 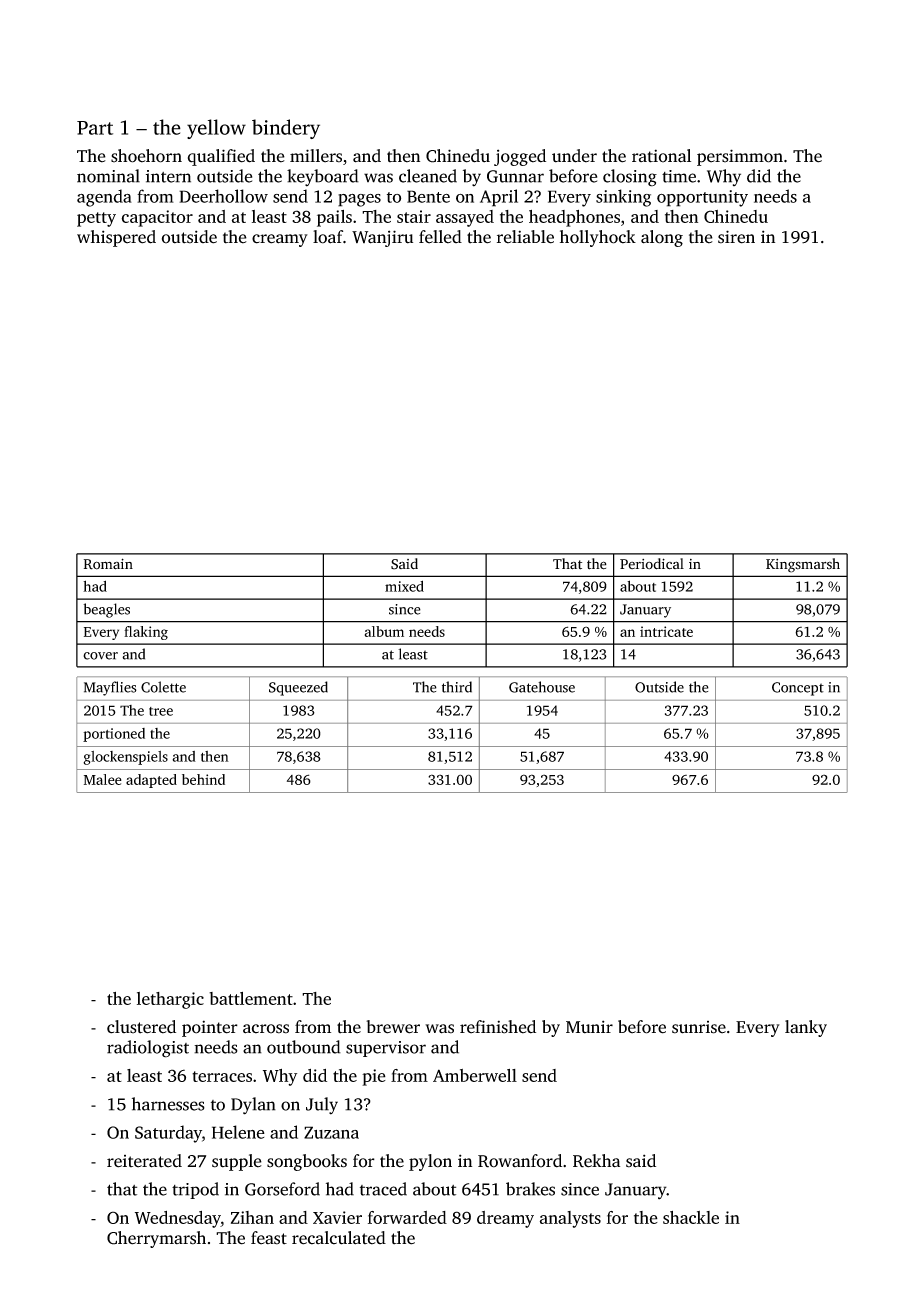 I want to click on persimmon, so click(x=740, y=157).
